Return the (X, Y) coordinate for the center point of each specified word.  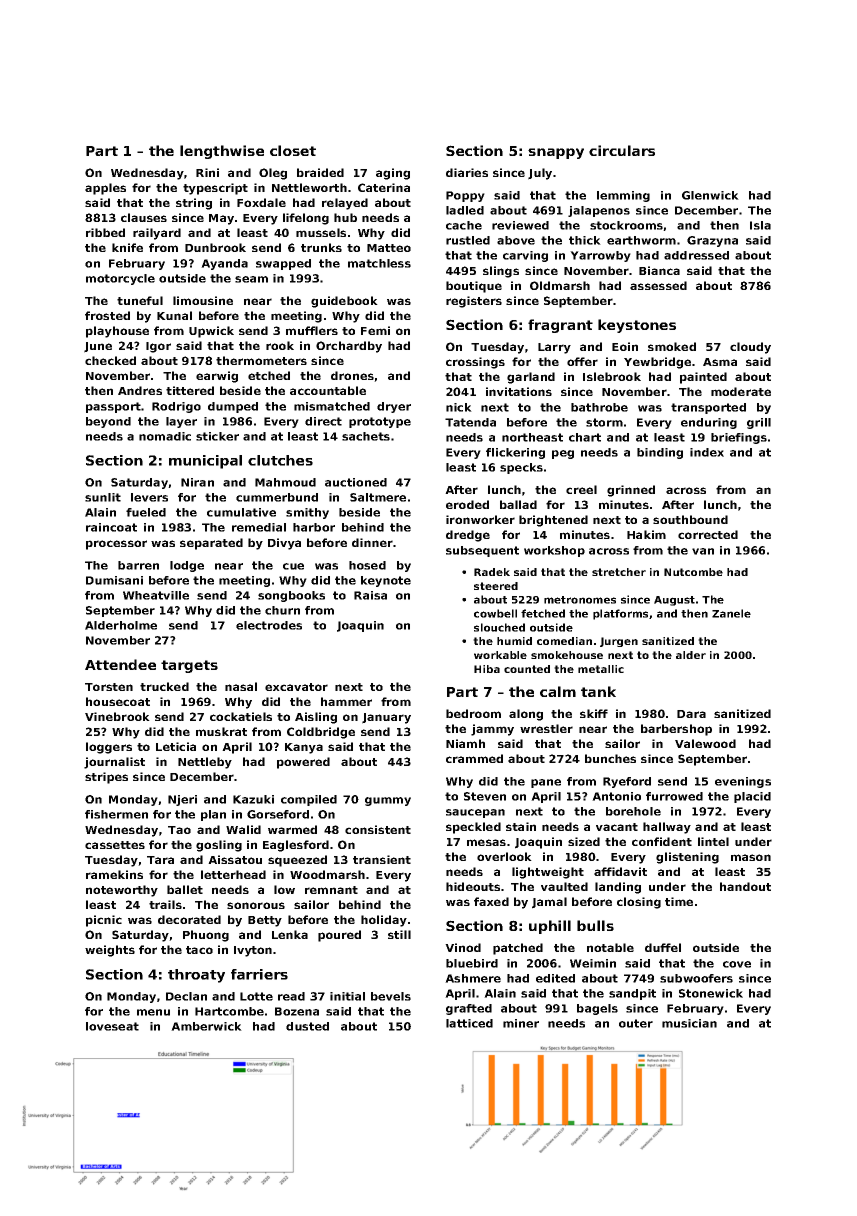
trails (165, 904)
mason (751, 857)
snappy (556, 153)
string (194, 204)
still (399, 934)
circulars (622, 150)
